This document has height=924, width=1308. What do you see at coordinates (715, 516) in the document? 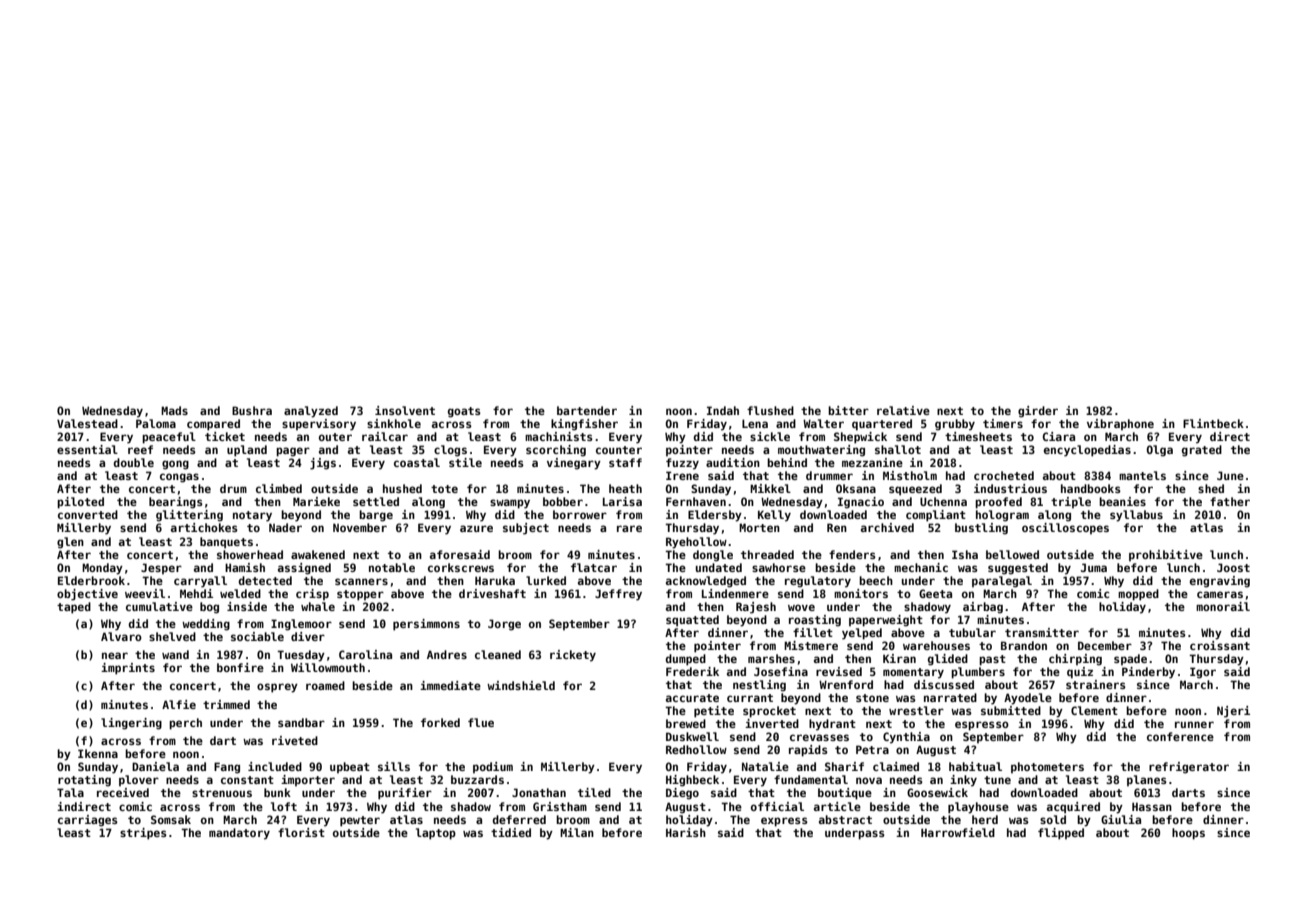
I see `Eldersby` at bounding box center [715, 516].
